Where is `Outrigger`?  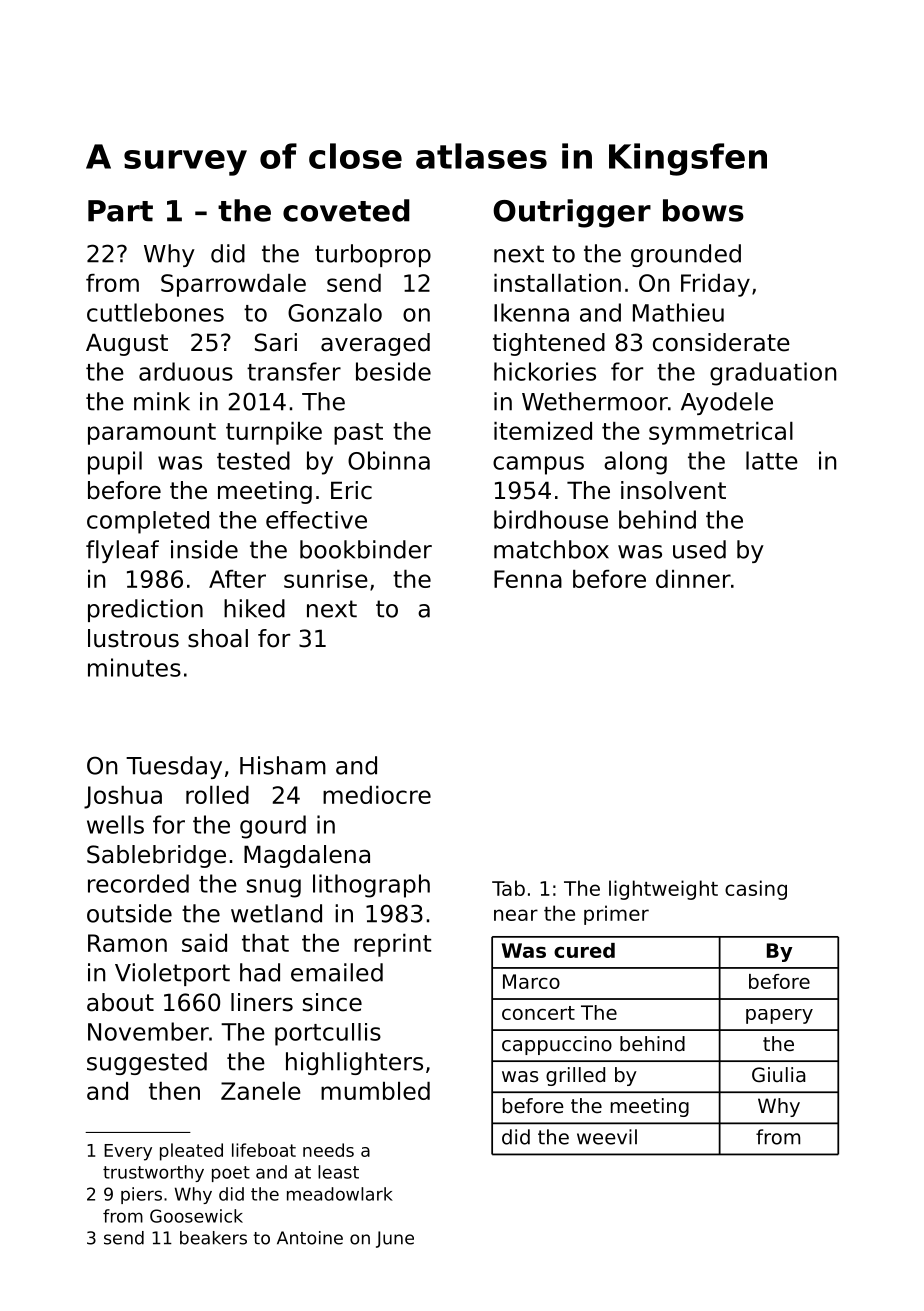
Outrigger is located at coordinates (572, 213).
